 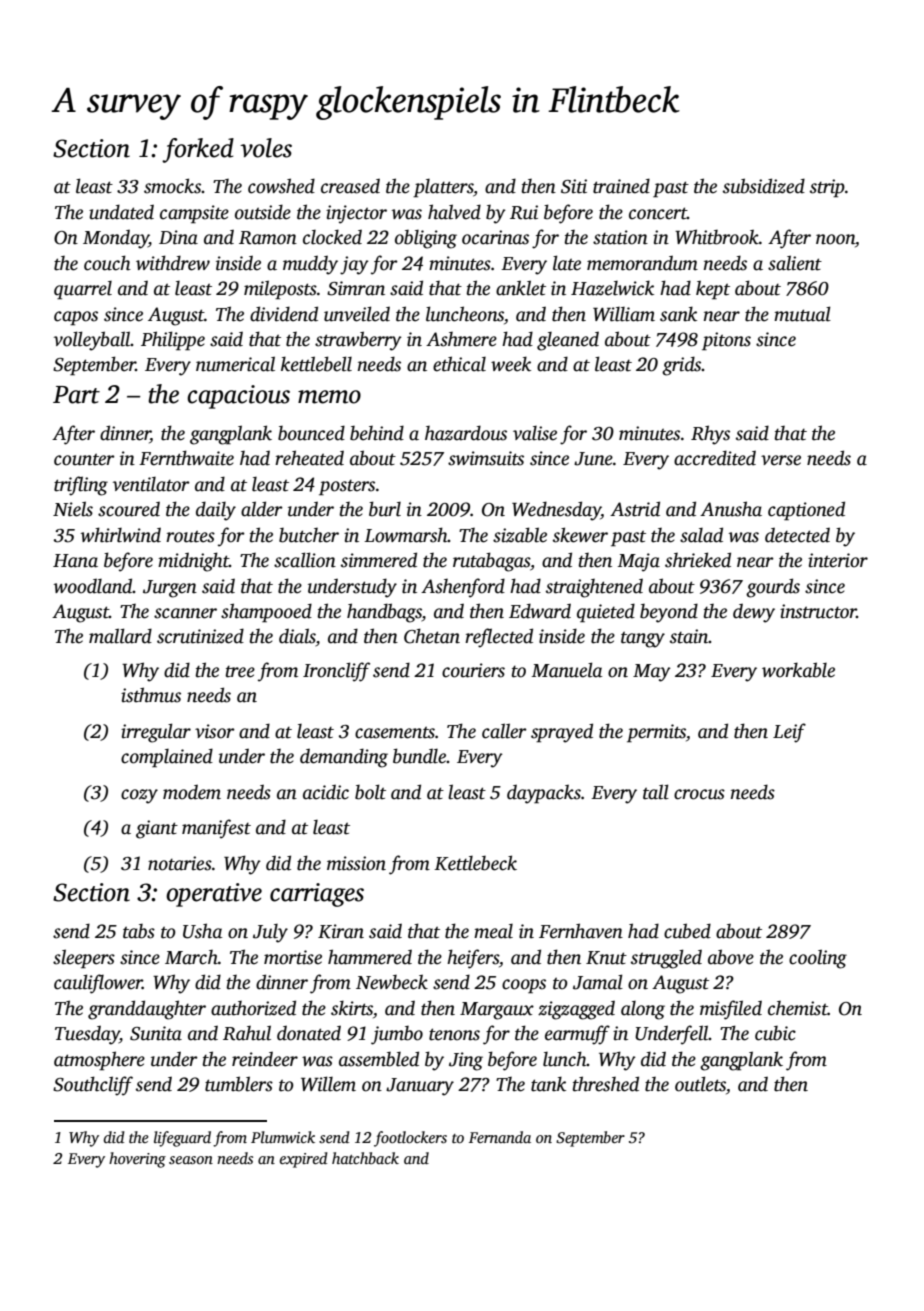 What do you see at coordinates (781, 460) in the page?
I see `verse` at bounding box center [781, 460].
